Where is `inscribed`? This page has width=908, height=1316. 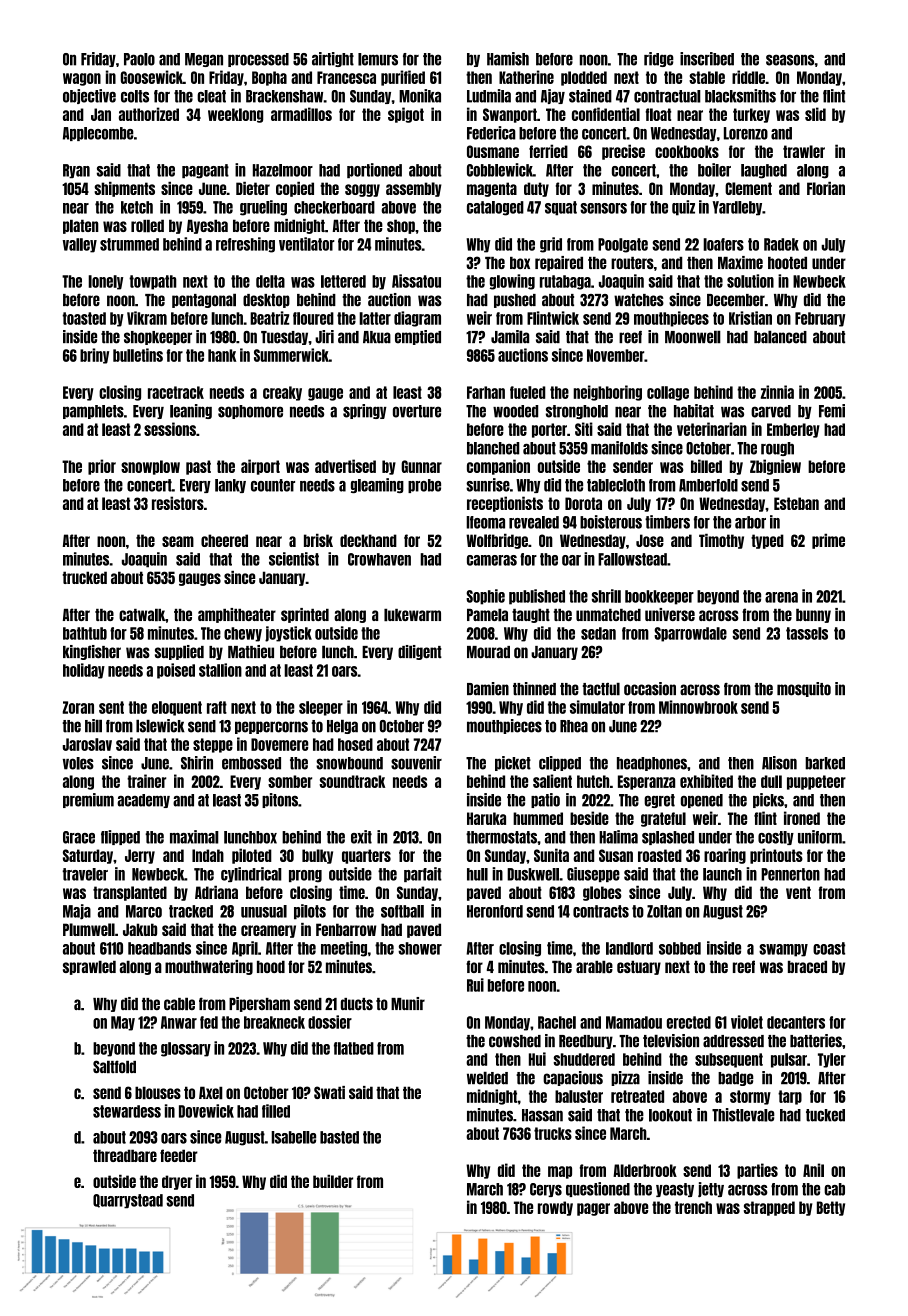 inscribed is located at coordinates (707, 59).
